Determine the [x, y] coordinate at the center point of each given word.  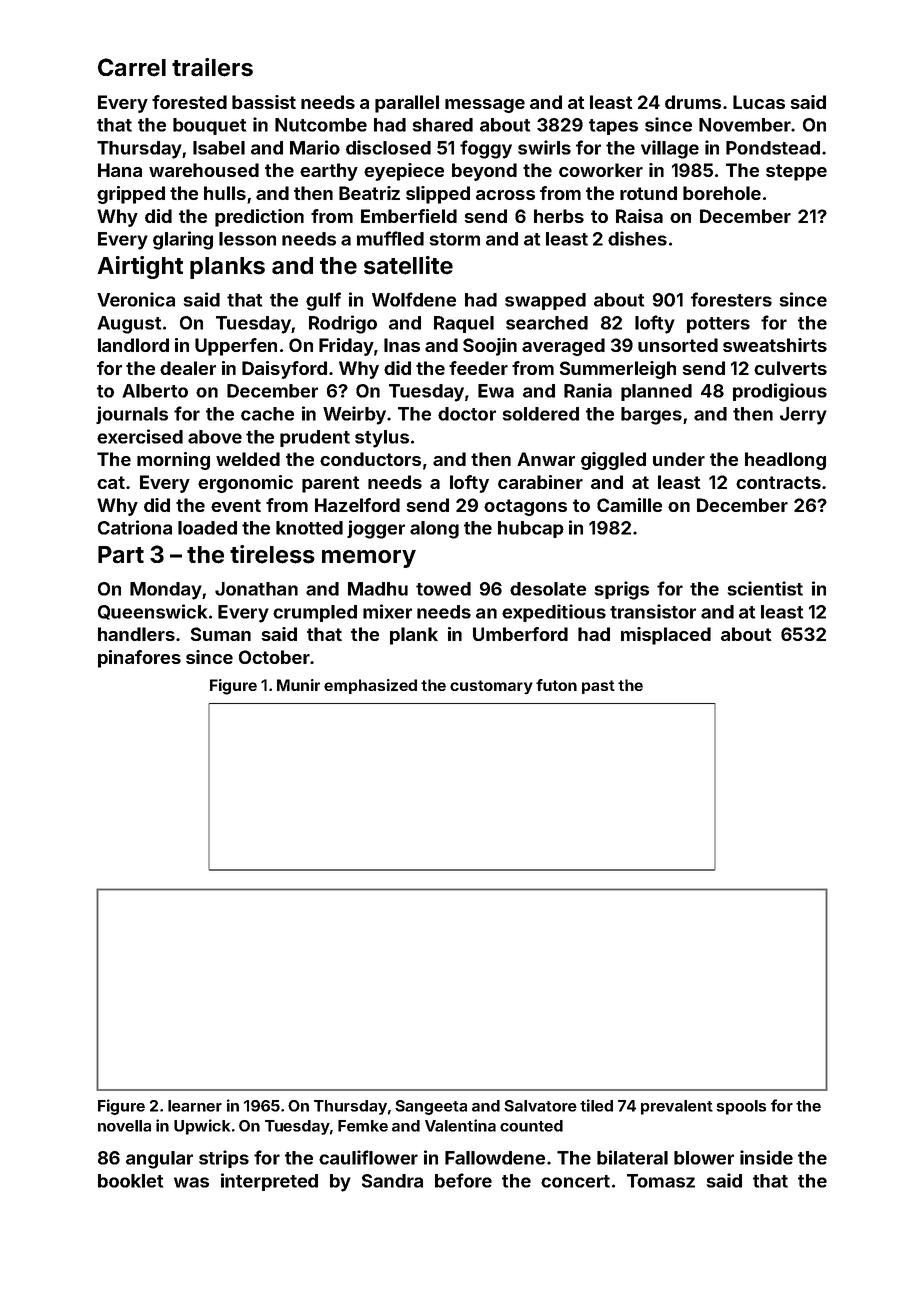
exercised [140, 436]
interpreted [269, 1182]
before [463, 1180]
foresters [731, 299]
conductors [370, 459]
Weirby [354, 415]
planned [656, 392]
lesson [247, 239]
